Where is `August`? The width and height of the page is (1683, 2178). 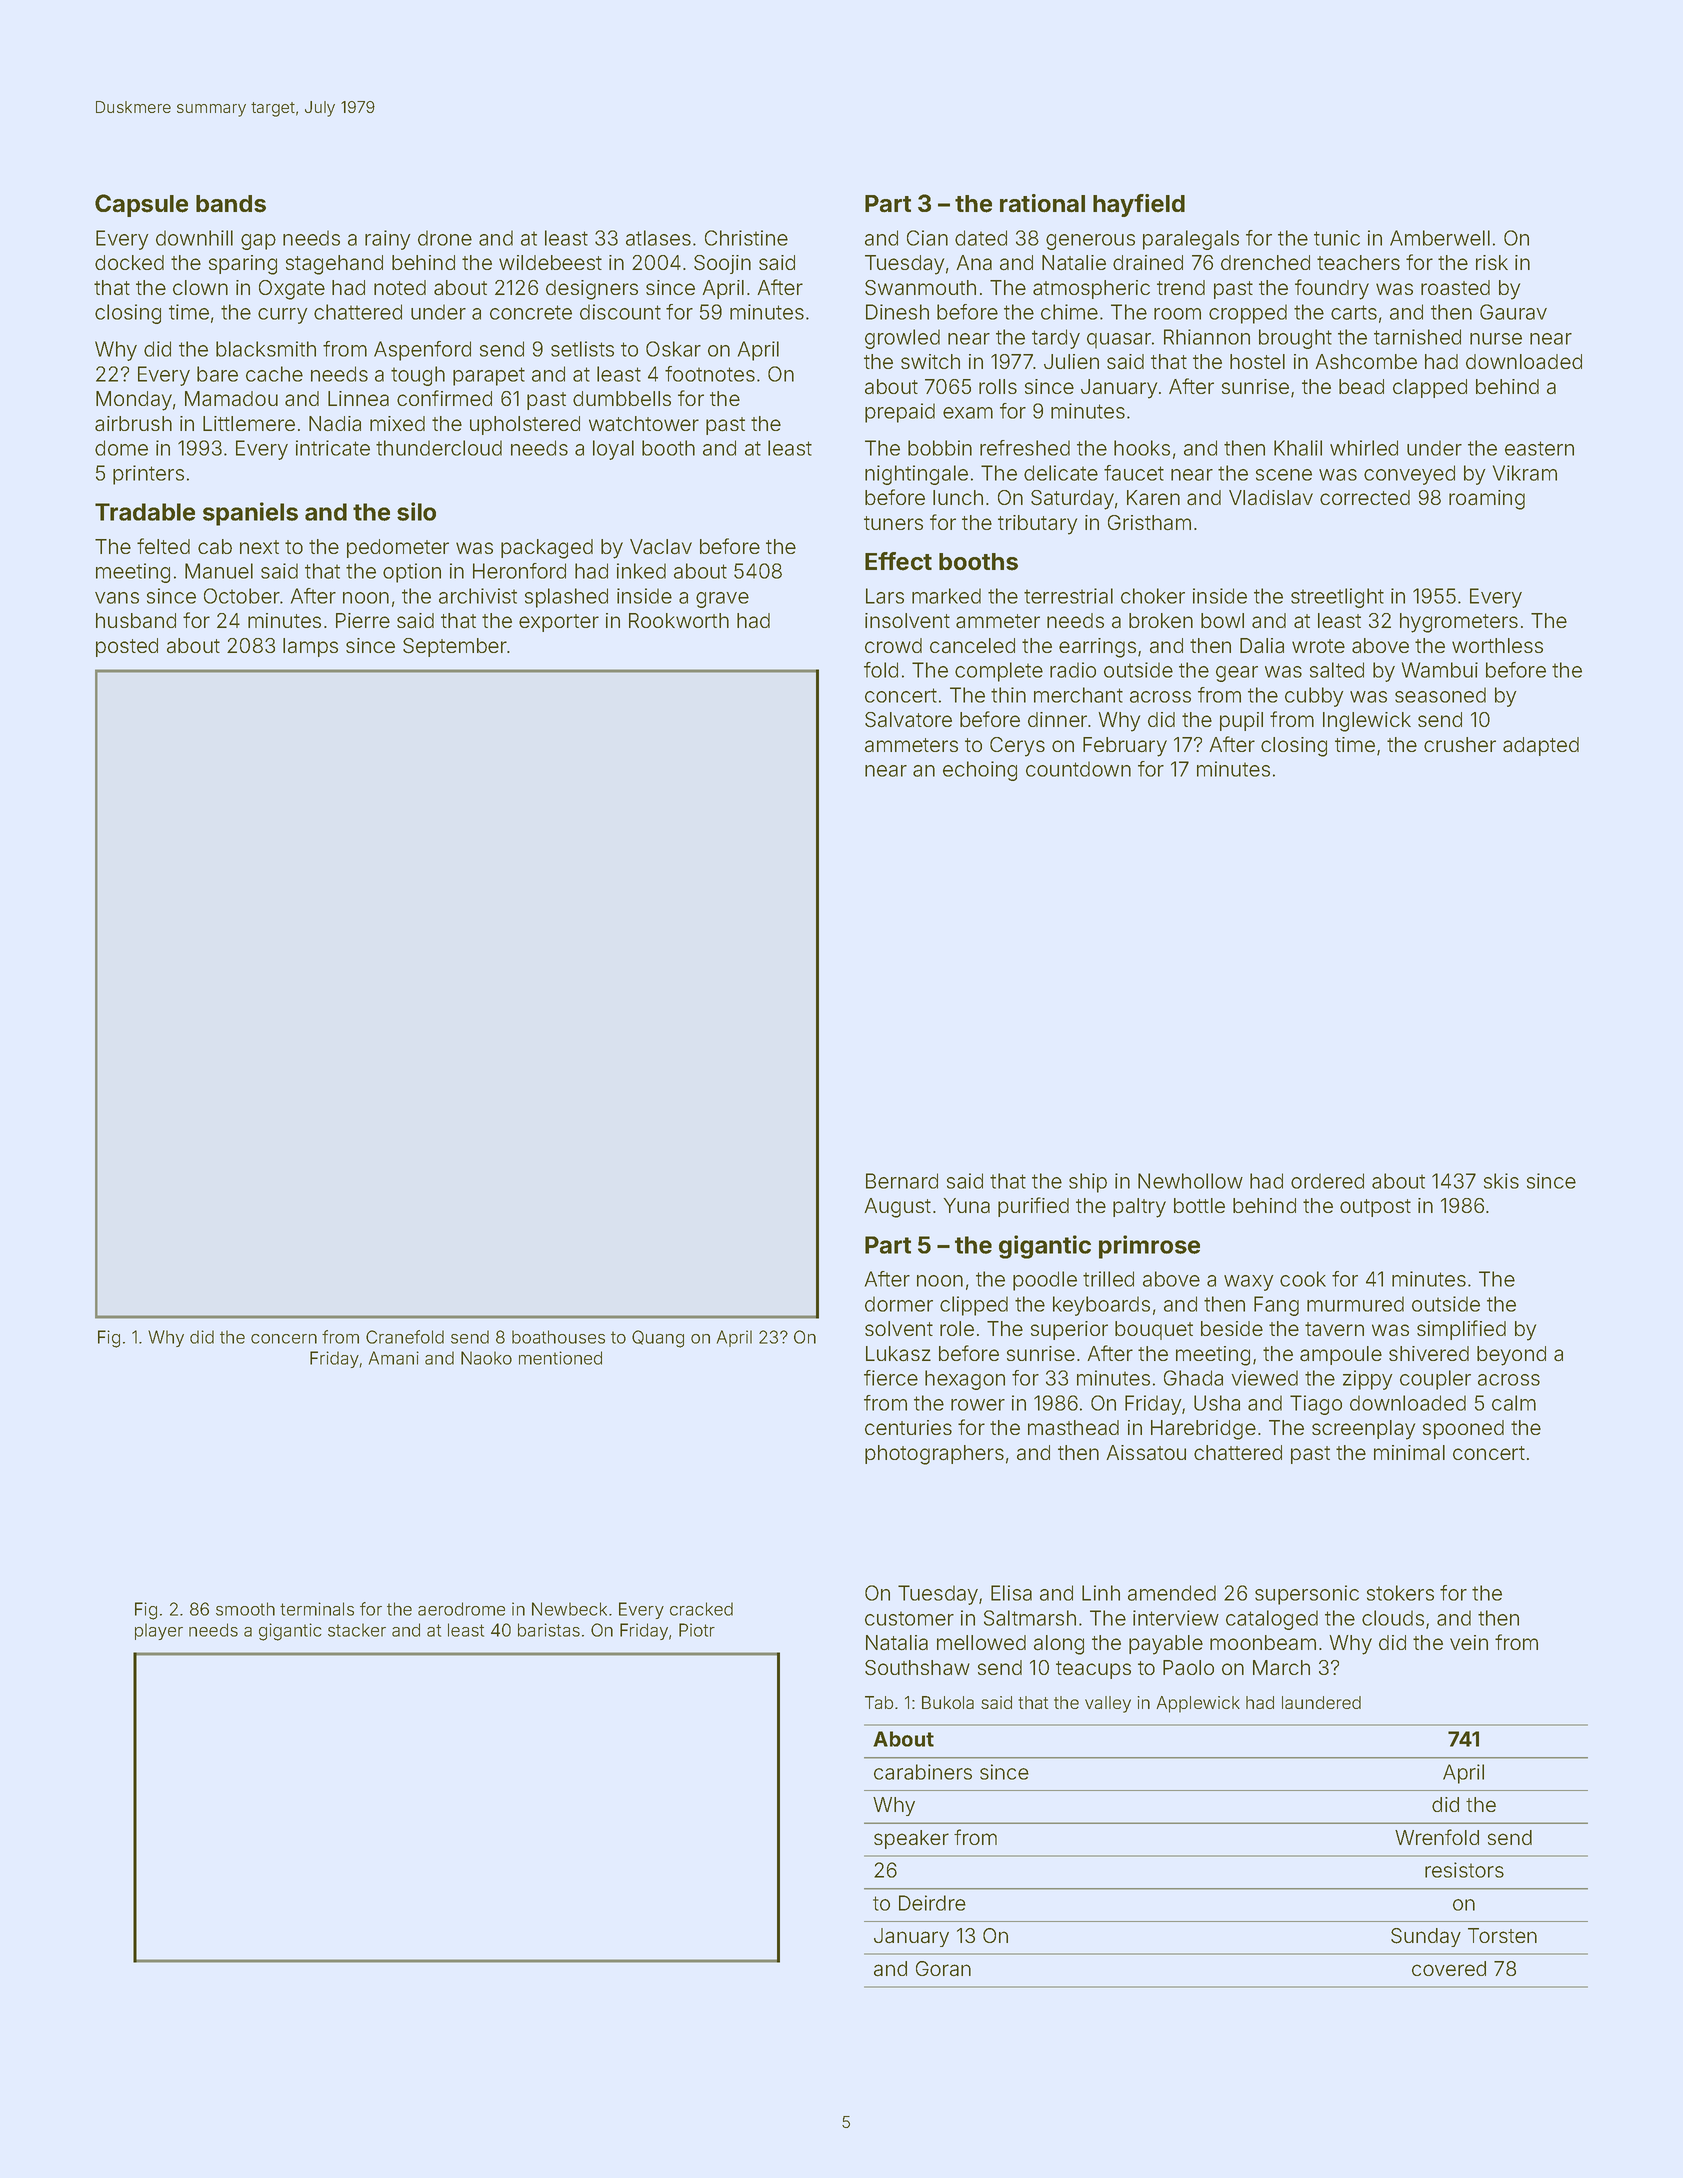 August is located at coordinates (897, 1208).
